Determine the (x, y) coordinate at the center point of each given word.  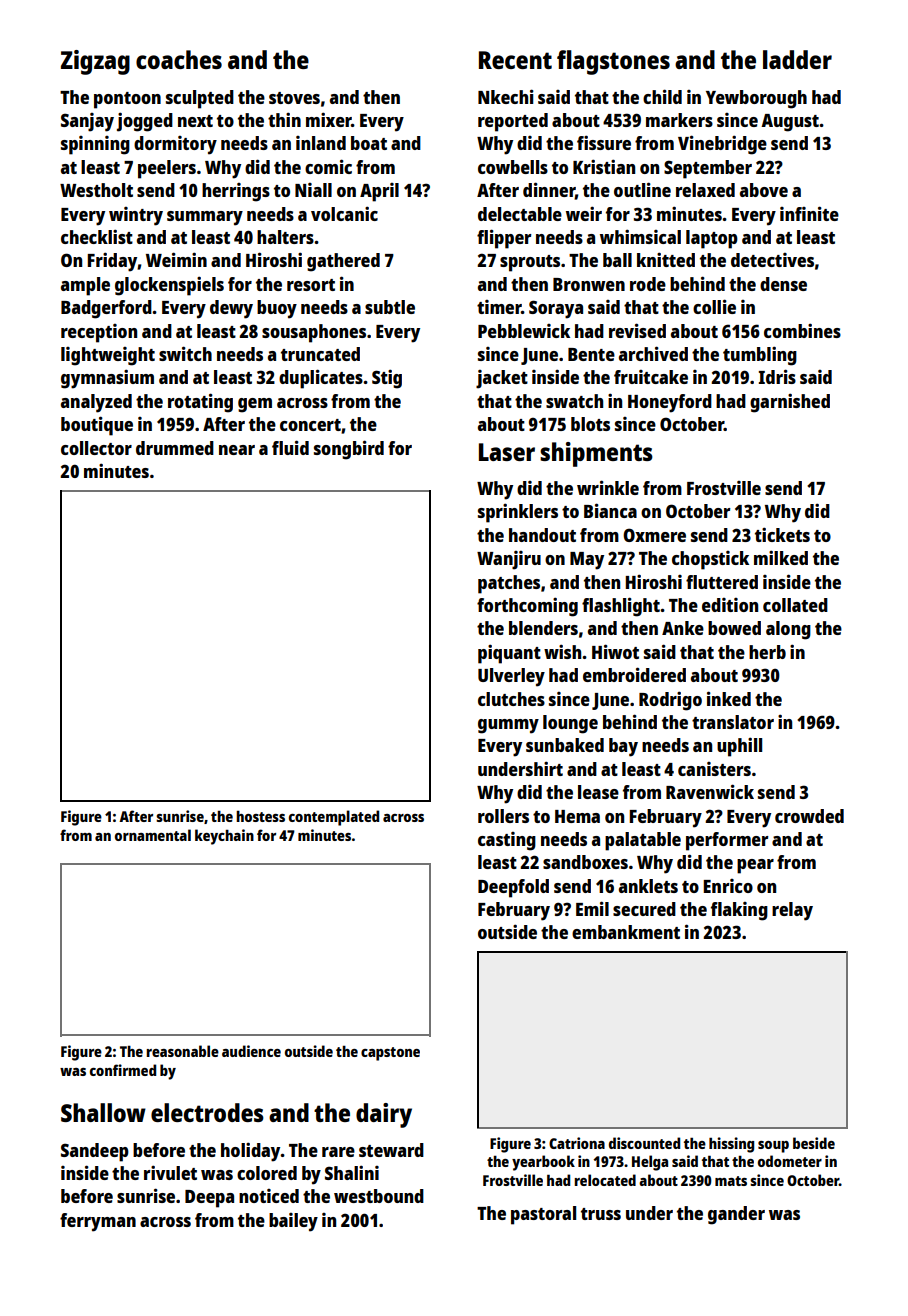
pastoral (543, 1215)
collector (96, 448)
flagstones (613, 62)
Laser (507, 452)
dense (783, 284)
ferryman (98, 1222)
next (195, 121)
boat (369, 143)
